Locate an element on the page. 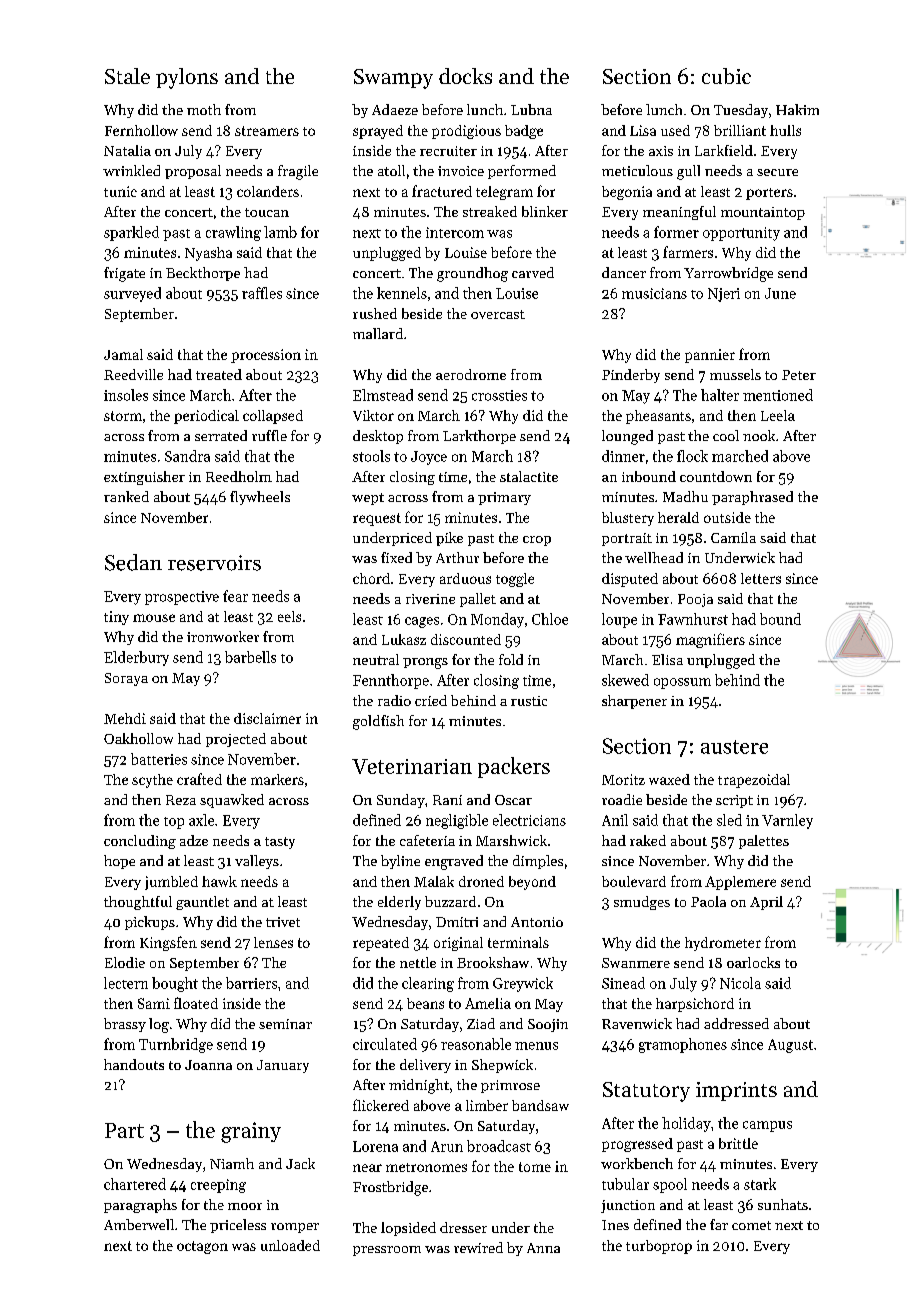 This document has width=924, height=1308. rewired is located at coordinates (478, 1247).
